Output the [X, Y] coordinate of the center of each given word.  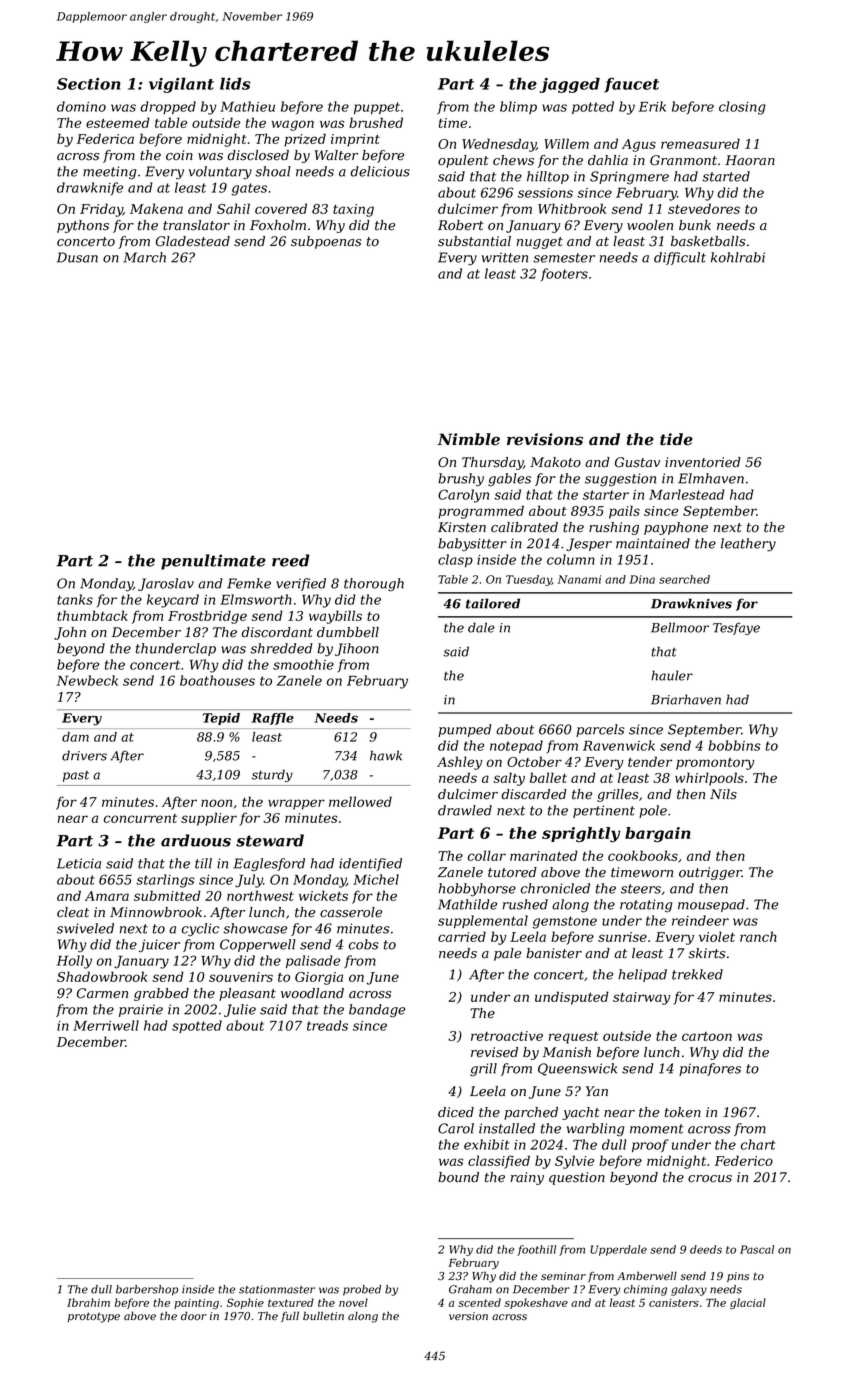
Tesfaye [736, 628]
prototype [94, 1317]
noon [216, 803]
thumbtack [92, 615]
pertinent [604, 811]
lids [235, 83]
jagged [570, 85]
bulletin [323, 1315]
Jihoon [357, 649]
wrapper [296, 804]
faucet [631, 85]
